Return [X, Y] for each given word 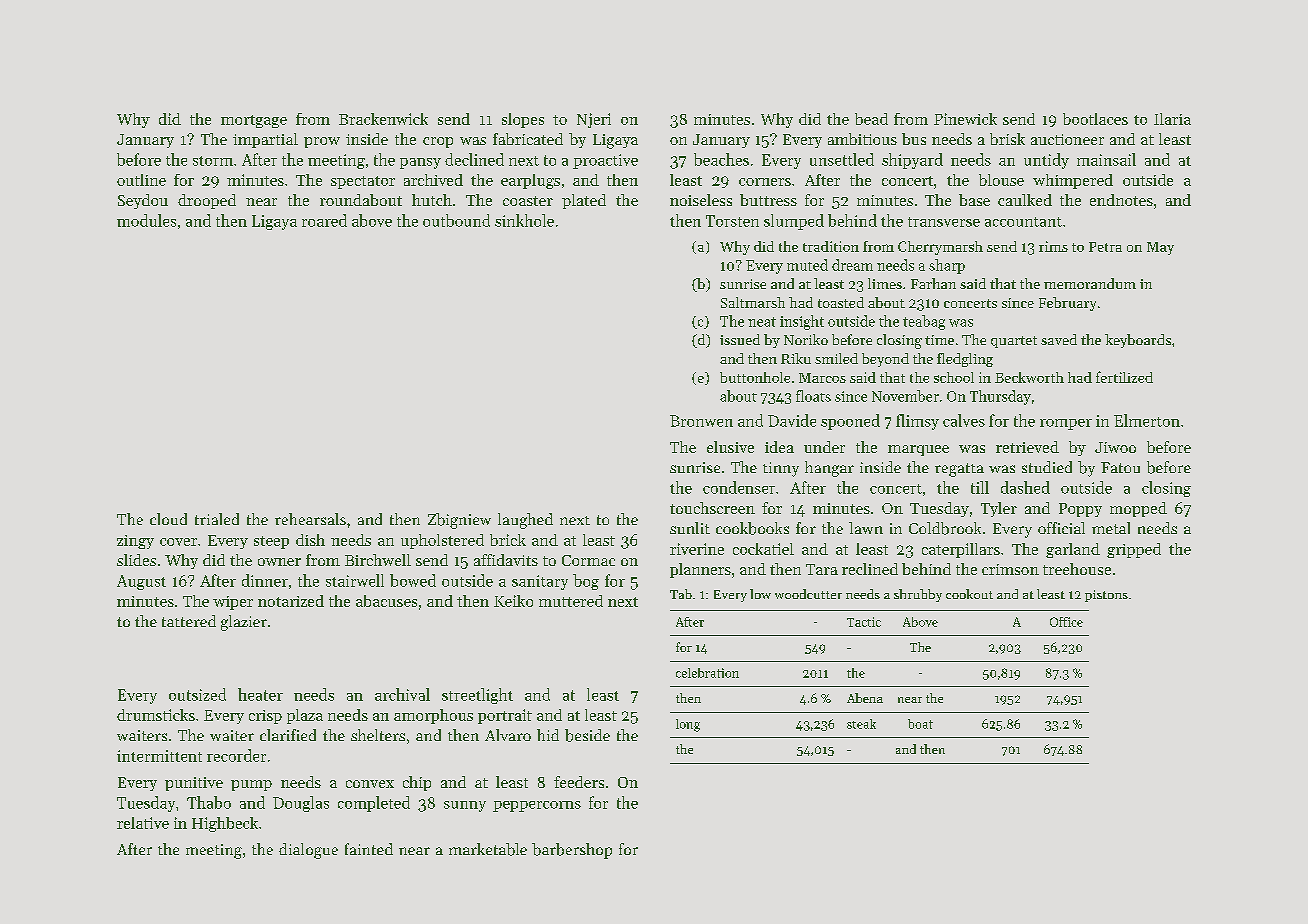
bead [871, 119]
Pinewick [965, 119]
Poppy [1080, 510]
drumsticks [156, 715]
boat [920, 724]
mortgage [254, 121]
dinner [265, 580]
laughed [525, 521]
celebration [707, 673]
